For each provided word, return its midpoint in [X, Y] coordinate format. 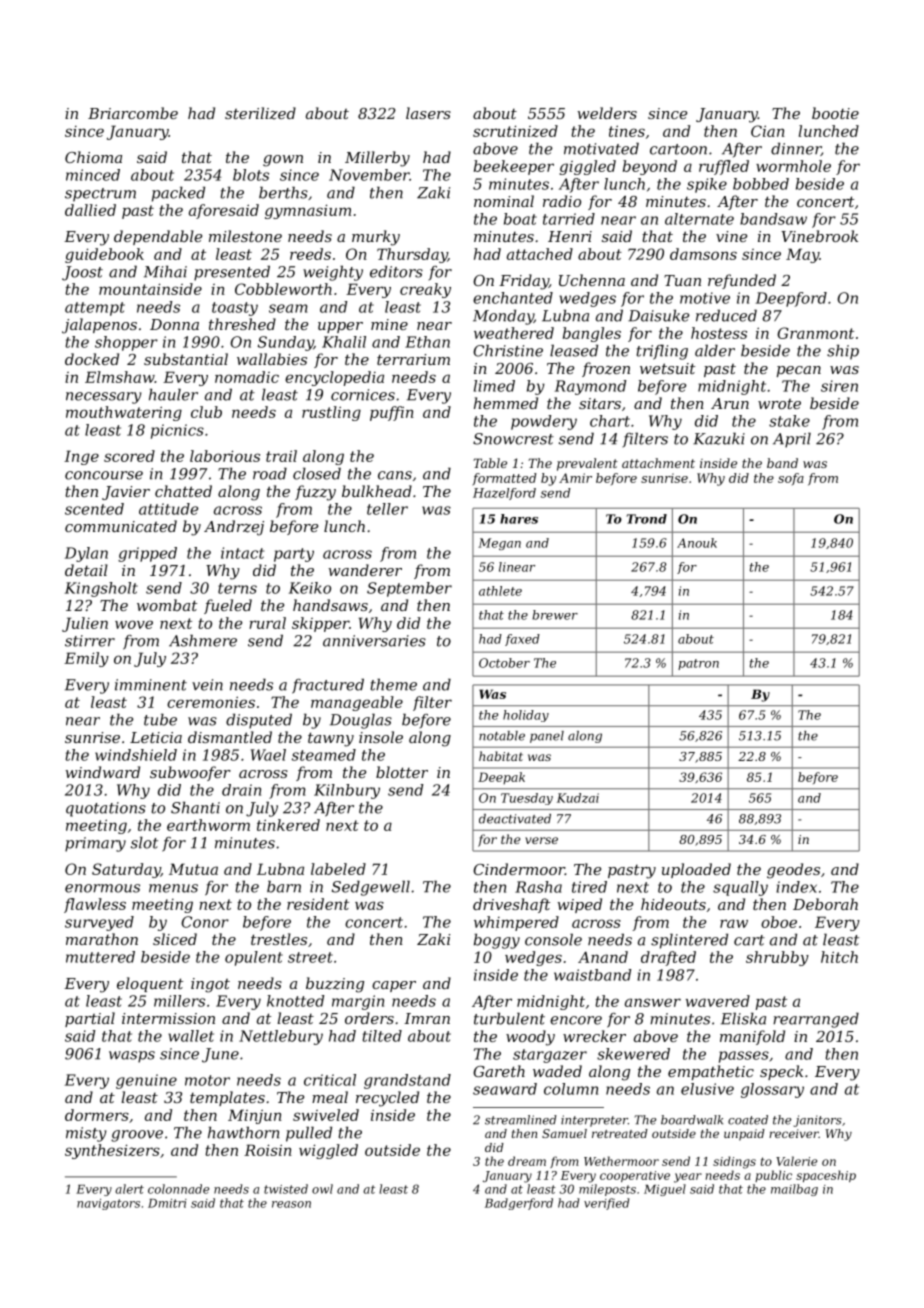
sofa [791, 479]
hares [519, 519]
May [802, 255]
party [294, 555]
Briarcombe [133, 113]
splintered [689, 941]
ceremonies [211, 702]
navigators [108, 1204]
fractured [328, 686]
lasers [428, 113]
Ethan [427, 342]
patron [698, 664]
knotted [295, 1001]
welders [607, 113]
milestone [245, 236]
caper [394, 986]
